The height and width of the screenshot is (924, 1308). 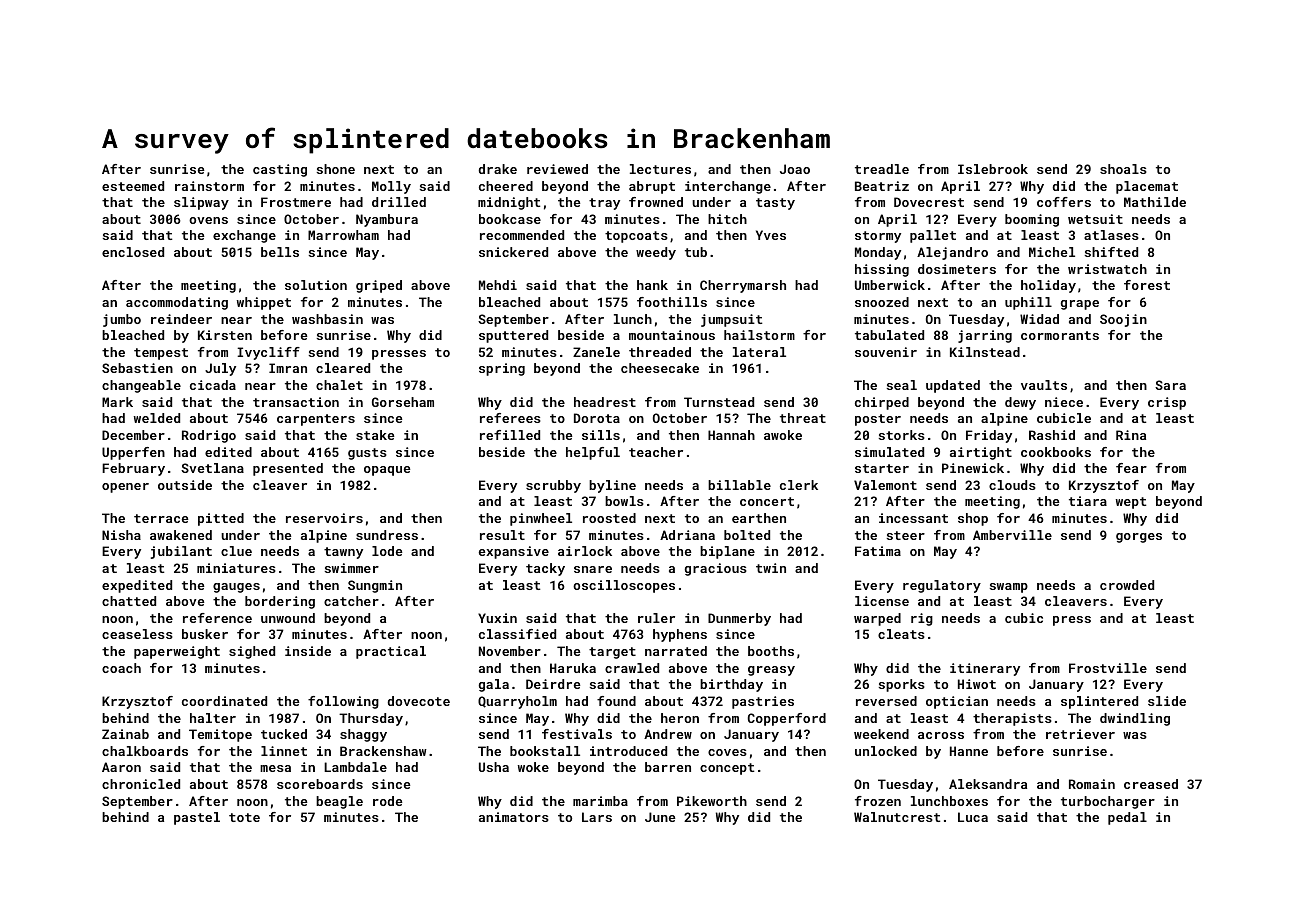 I want to click on Rina, so click(x=1131, y=435).
